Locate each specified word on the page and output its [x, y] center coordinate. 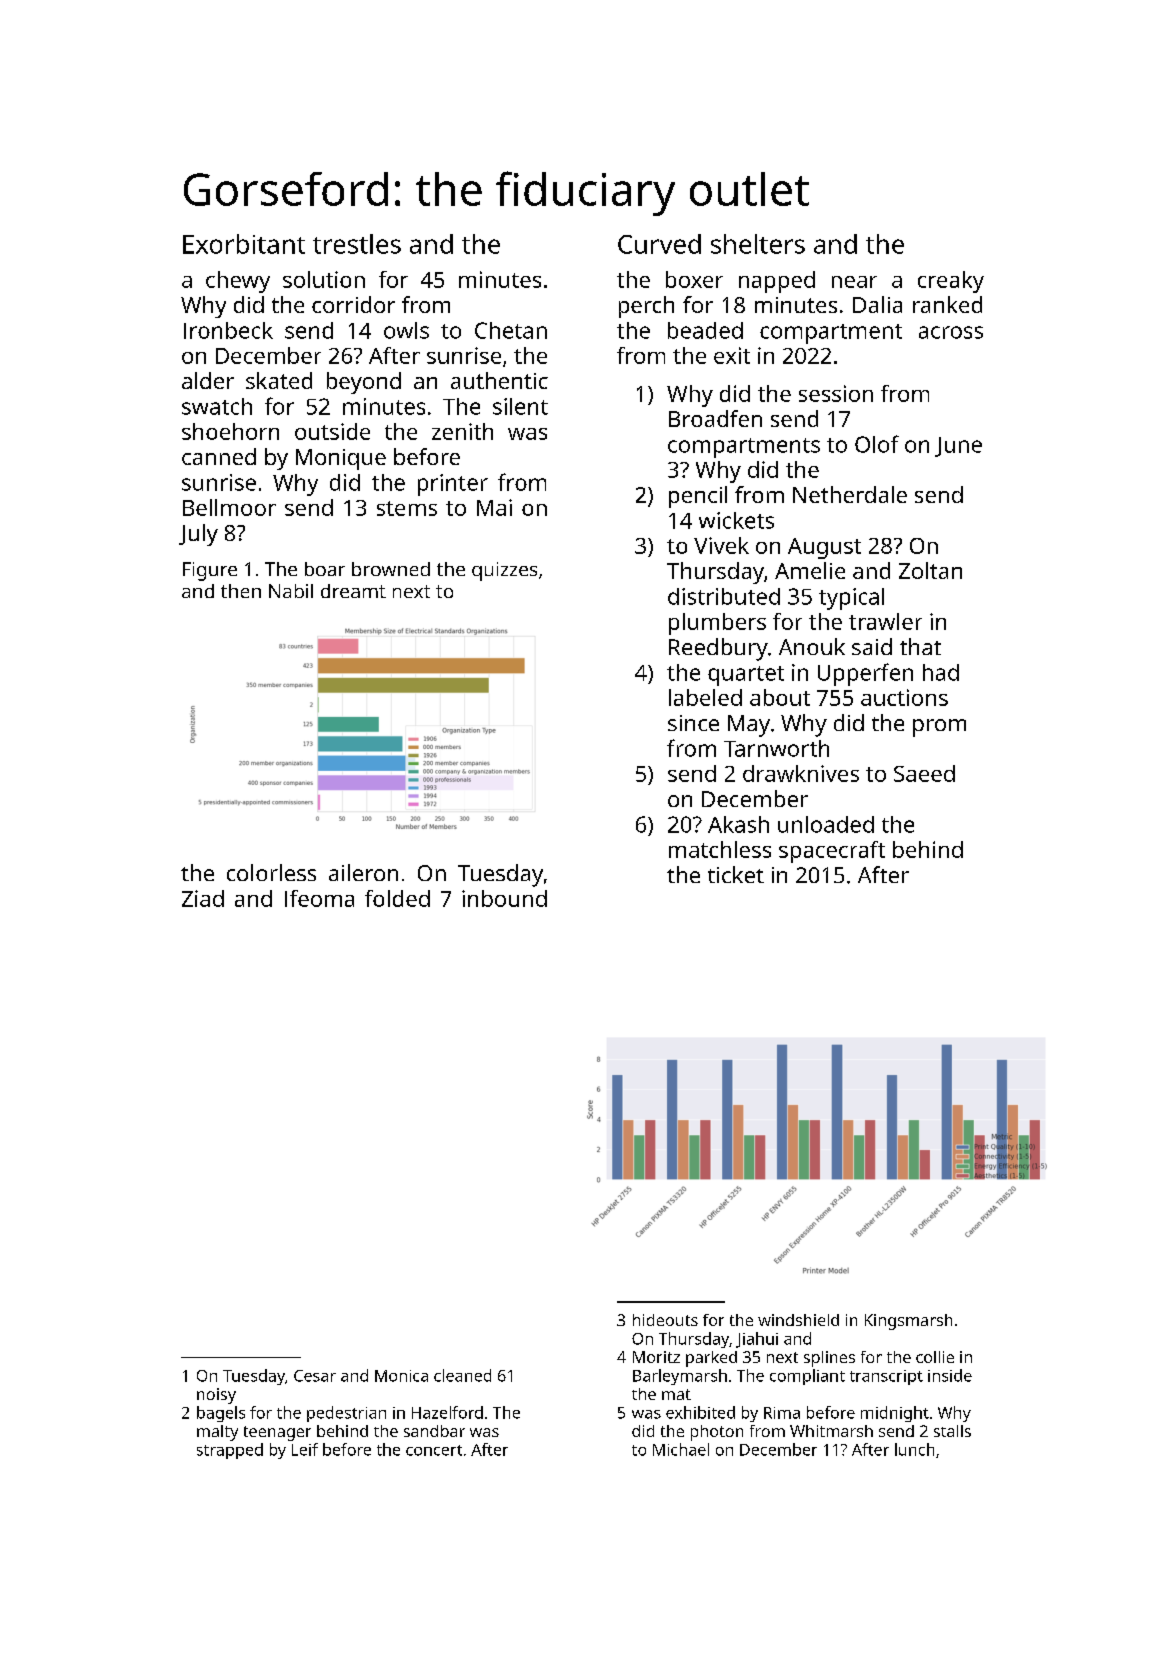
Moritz [656, 1357]
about [780, 697]
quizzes [504, 571]
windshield [798, 1320]
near [854, 282]
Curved [659, 244]
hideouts [665, 1320]
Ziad [203, 898]
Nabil [291, 591]
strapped [230, 1451]
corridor [353, 304]
